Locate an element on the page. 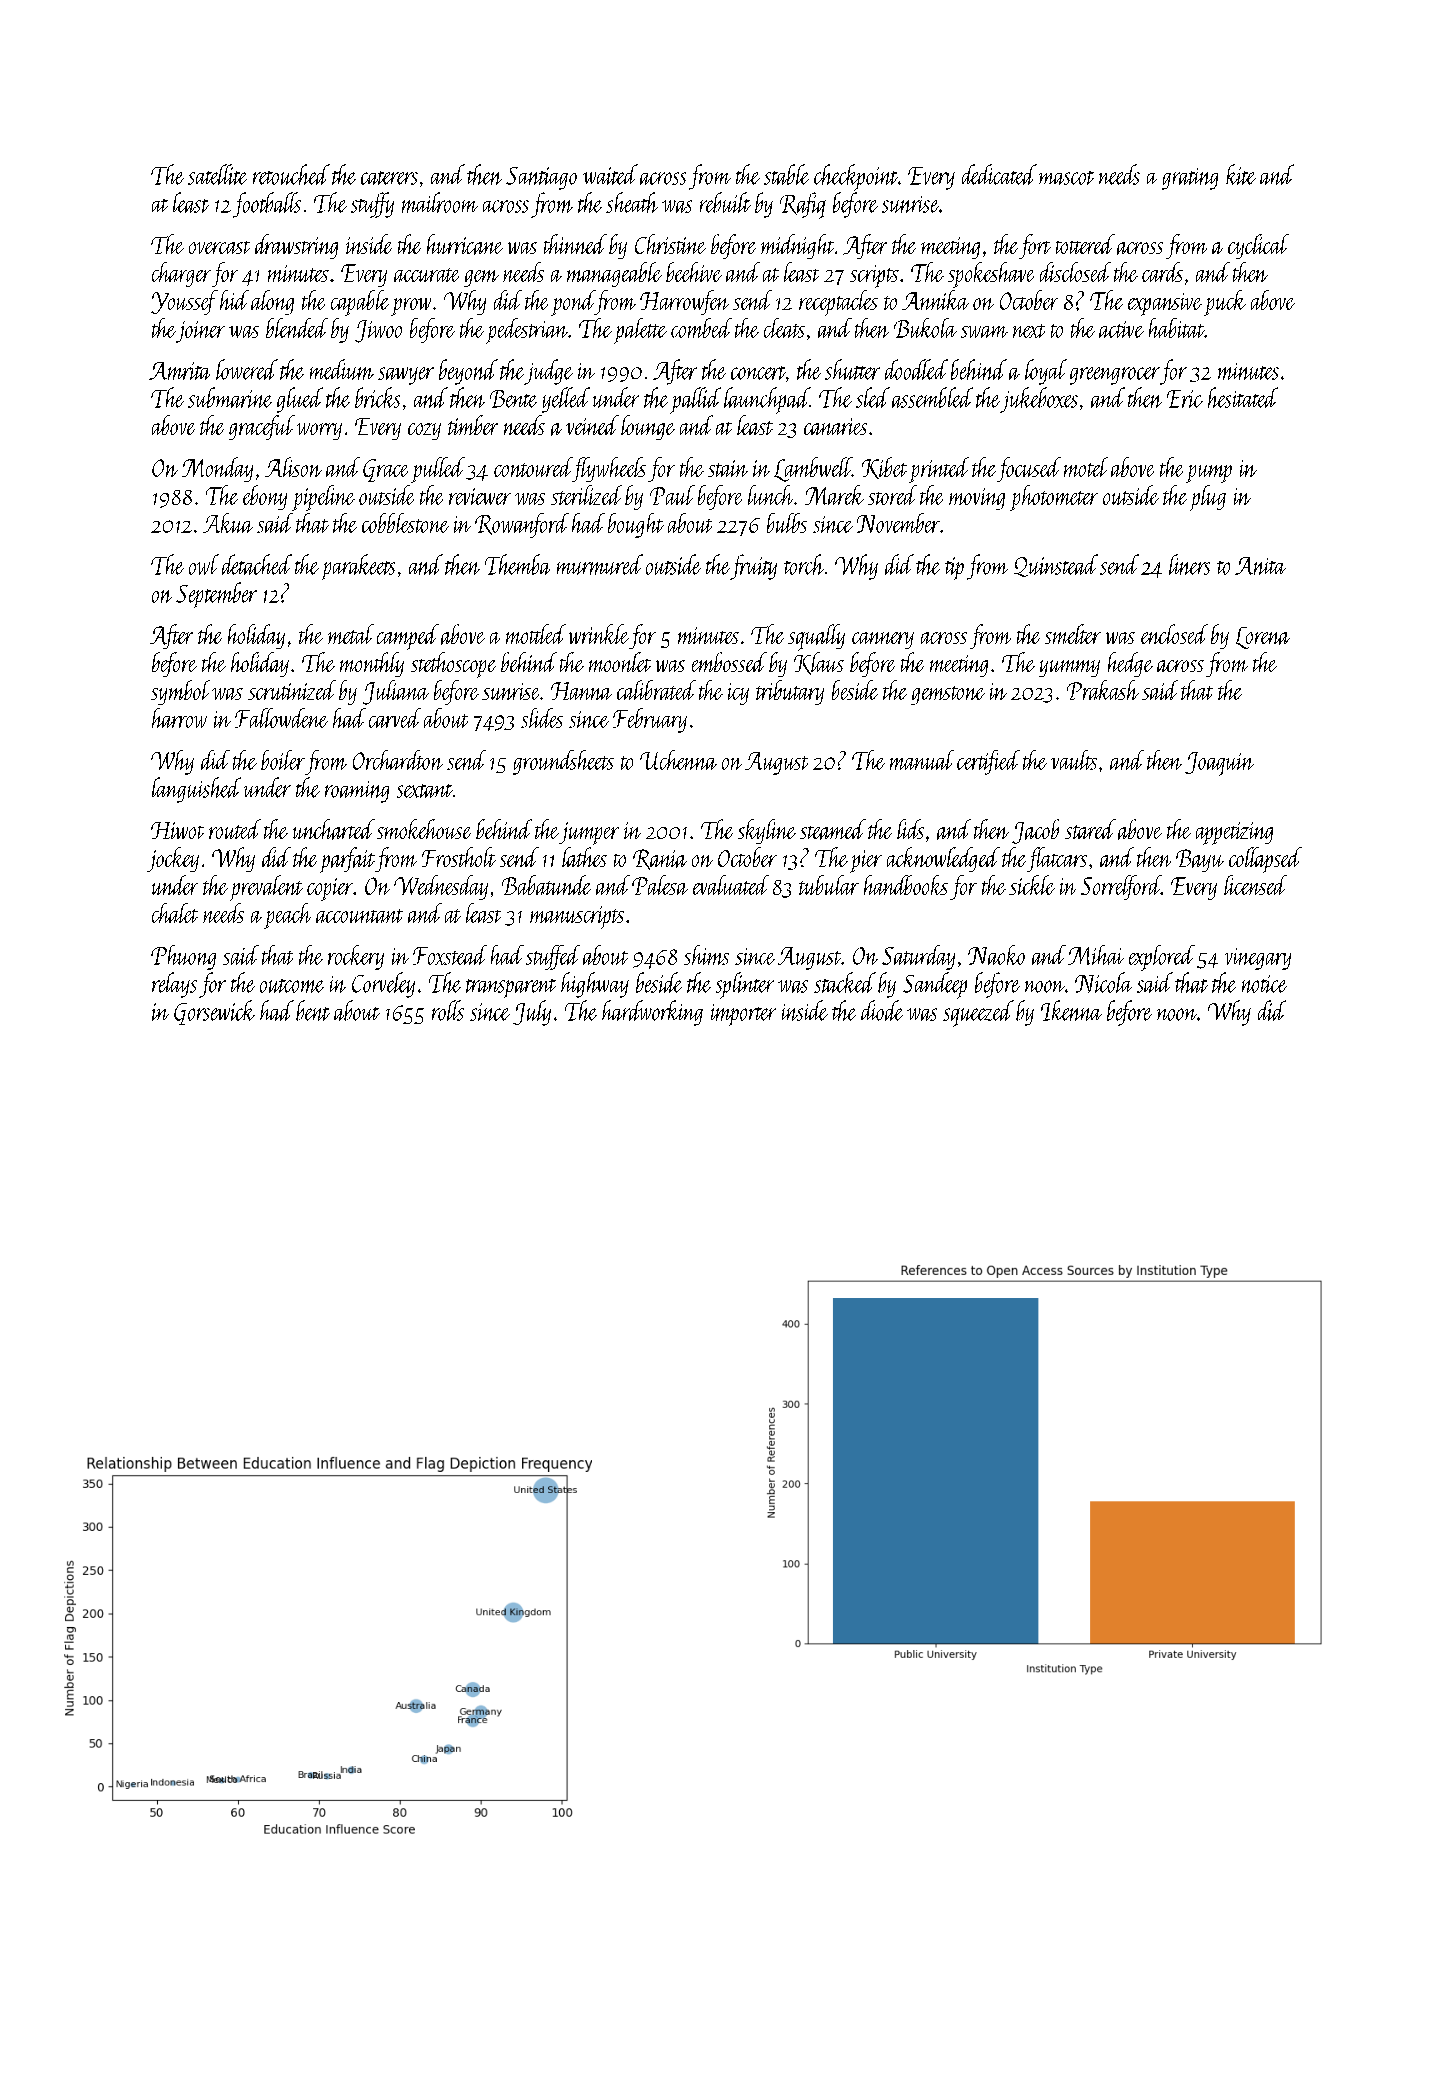  Palesa is located at coordinates (660, 885).
